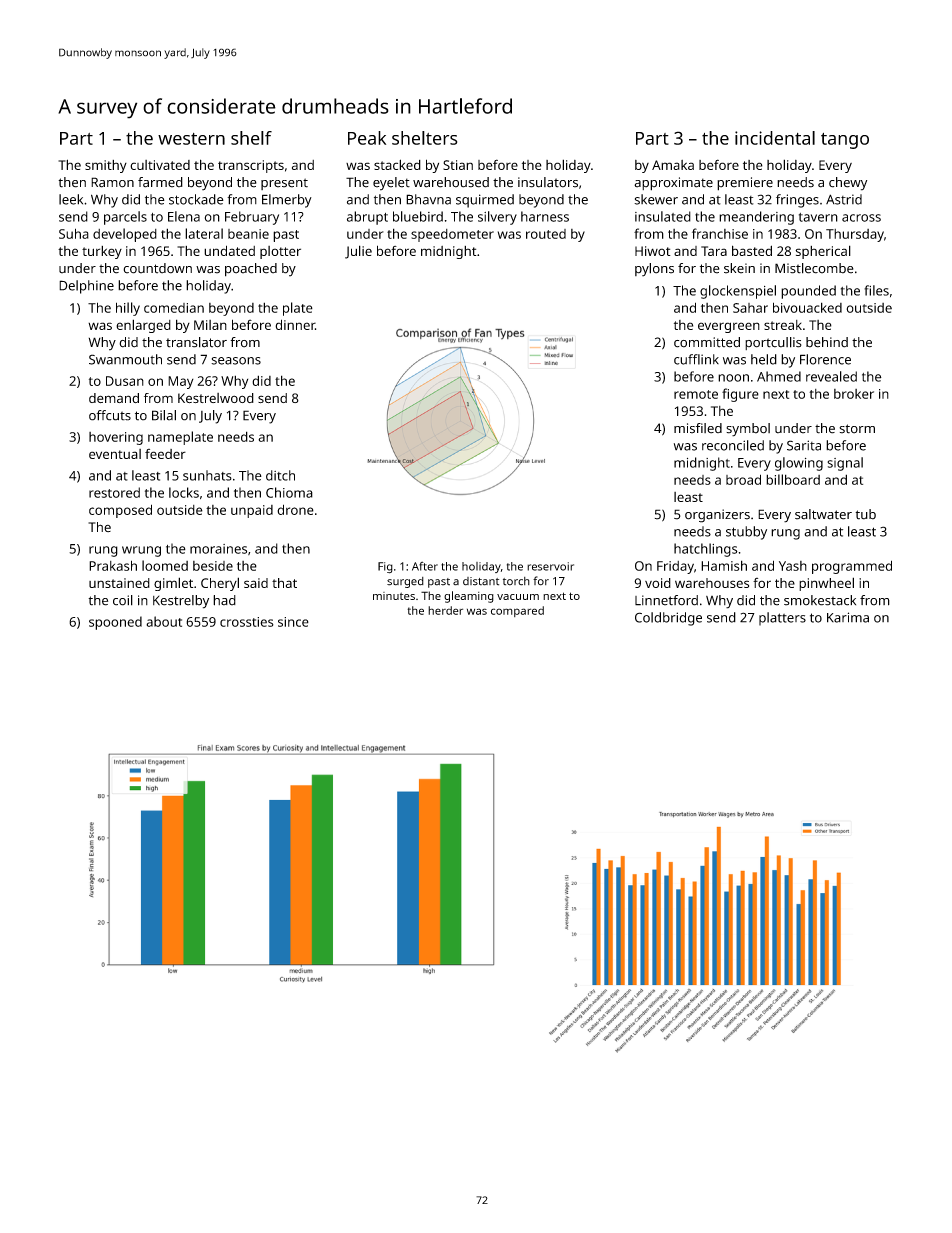 This screenshot has width=952, height=1233. I want to click on symbol, so click(748, 430).
